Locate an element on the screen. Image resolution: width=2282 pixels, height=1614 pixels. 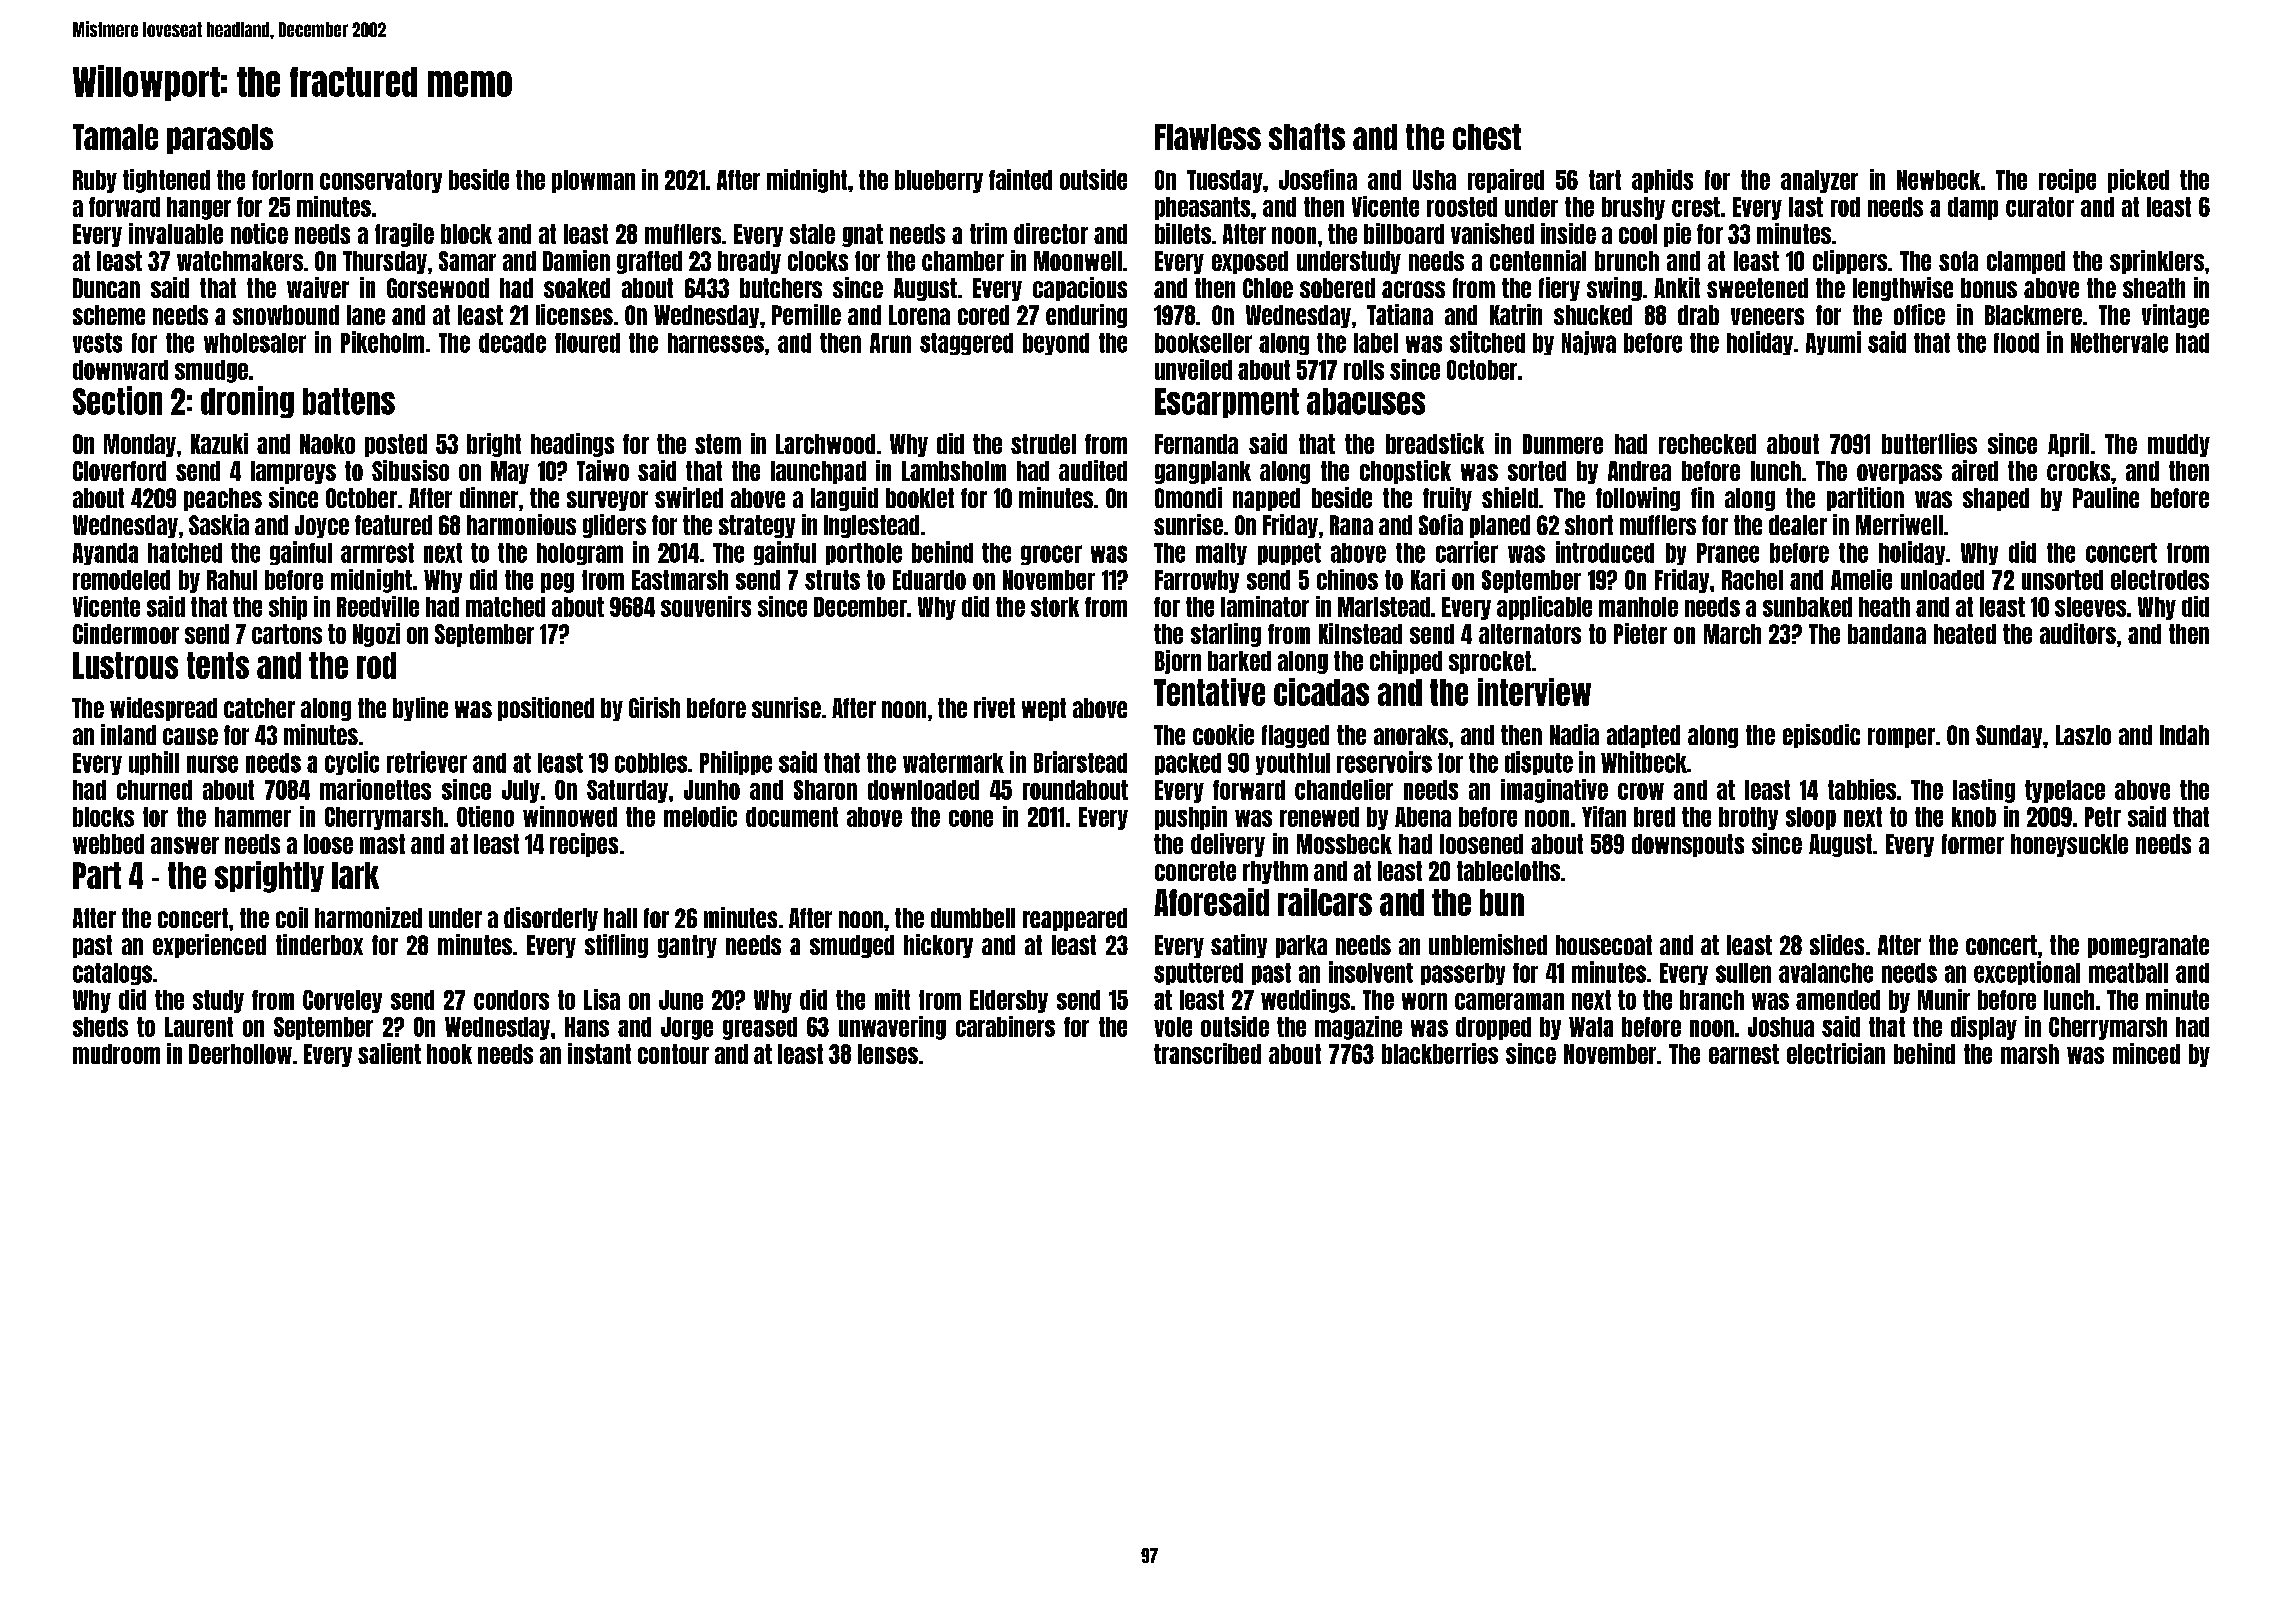
exposed is located at coordinates (1250, 262).
